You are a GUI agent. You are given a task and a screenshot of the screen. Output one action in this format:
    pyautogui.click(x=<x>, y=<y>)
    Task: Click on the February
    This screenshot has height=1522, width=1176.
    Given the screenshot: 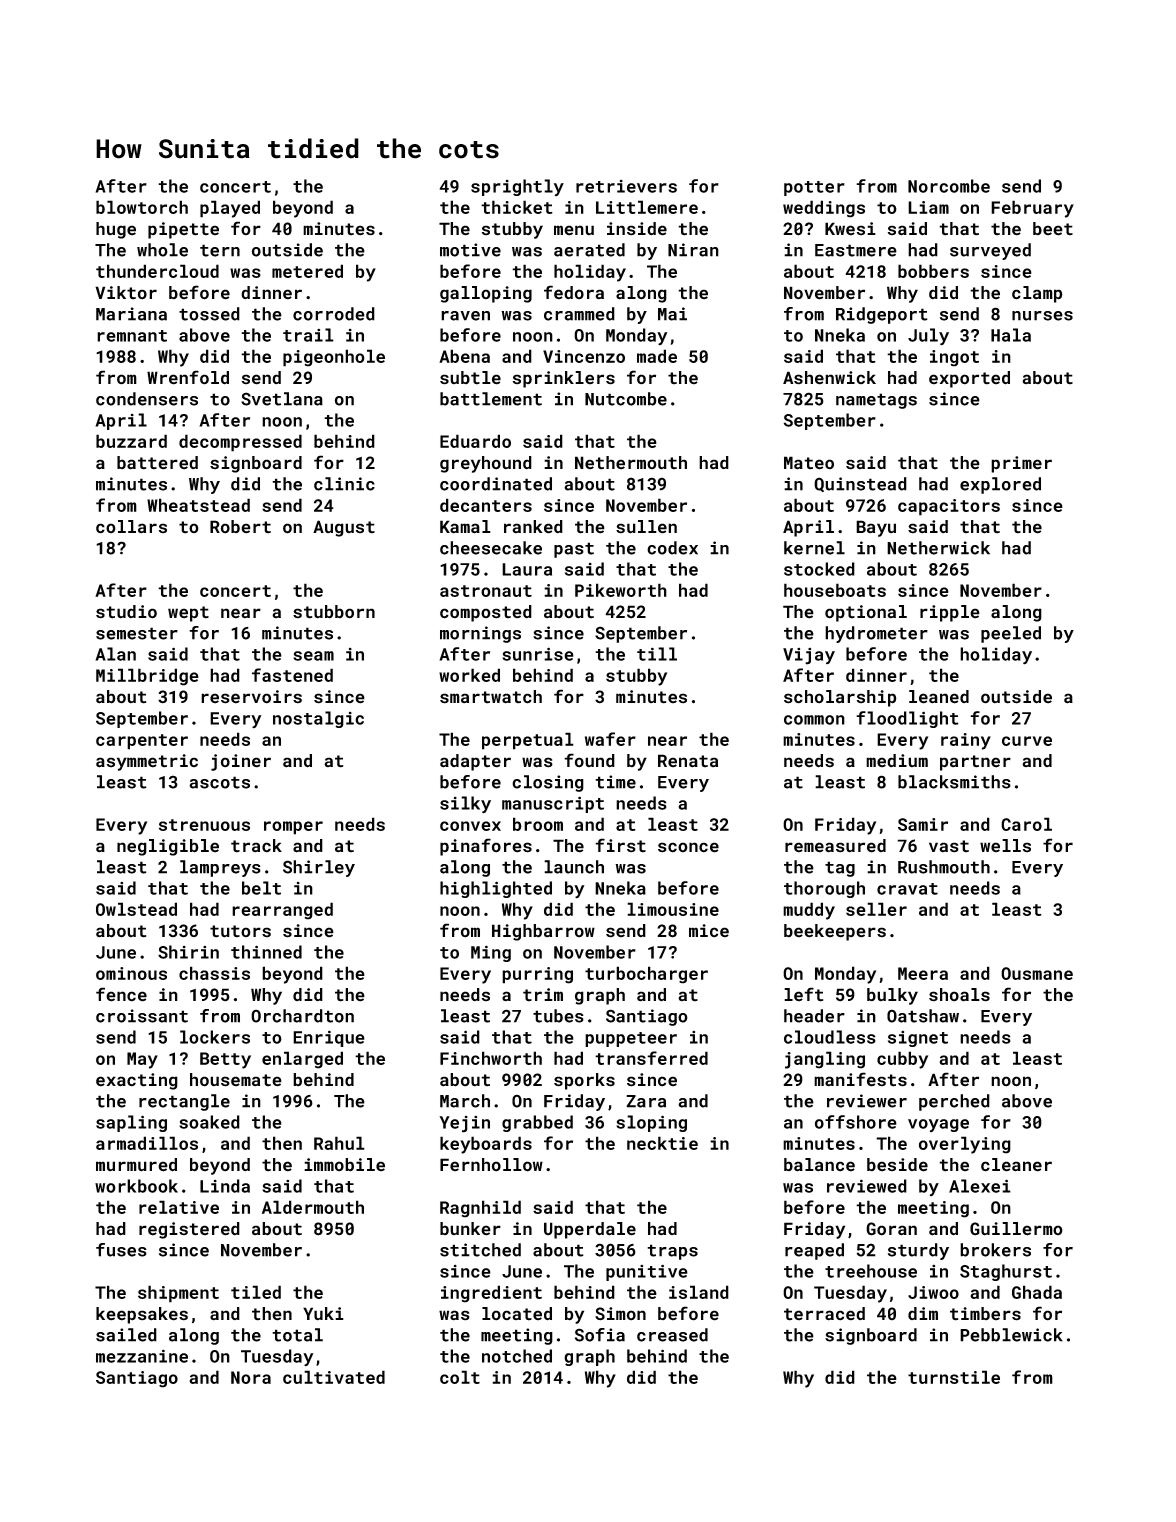 What is the action you would take?
    pyautogui.click(x=1032, y=209)
